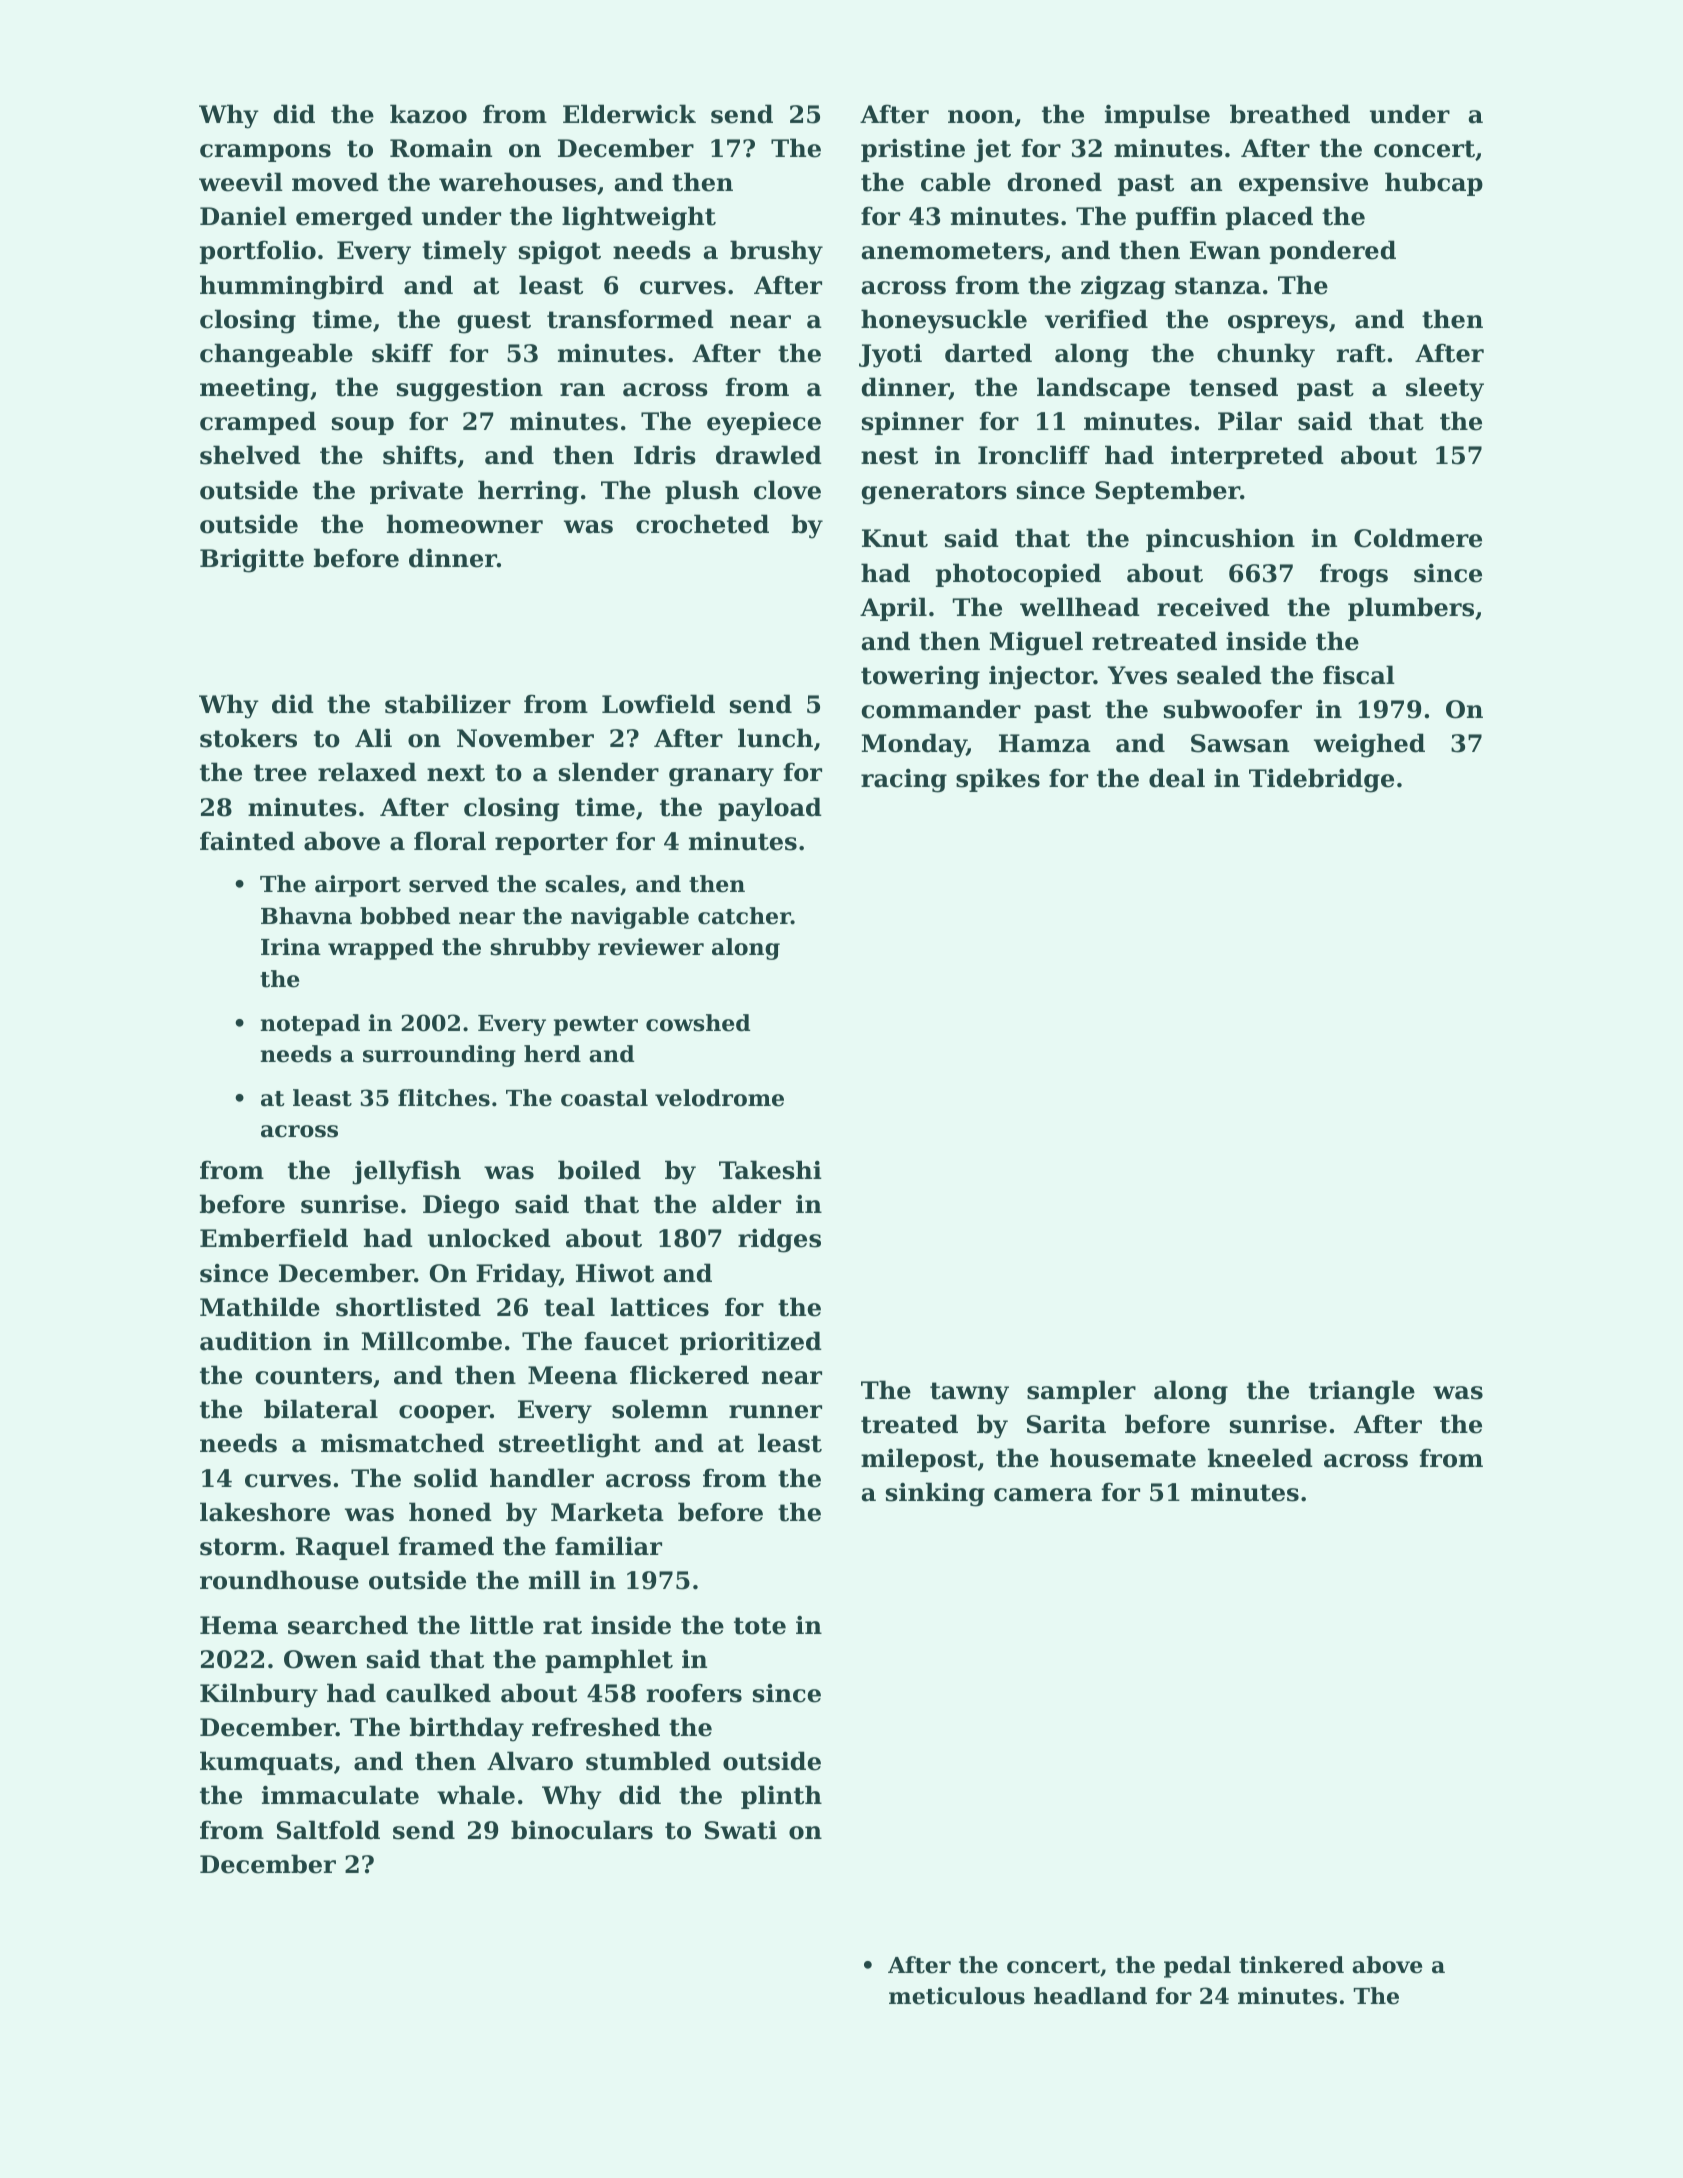 The height and width of the screenshot is (2178, 1683). What do you see at coordinates (981, 117) in the screenshot?
I see `noon` at bounding box center [981, 117].
